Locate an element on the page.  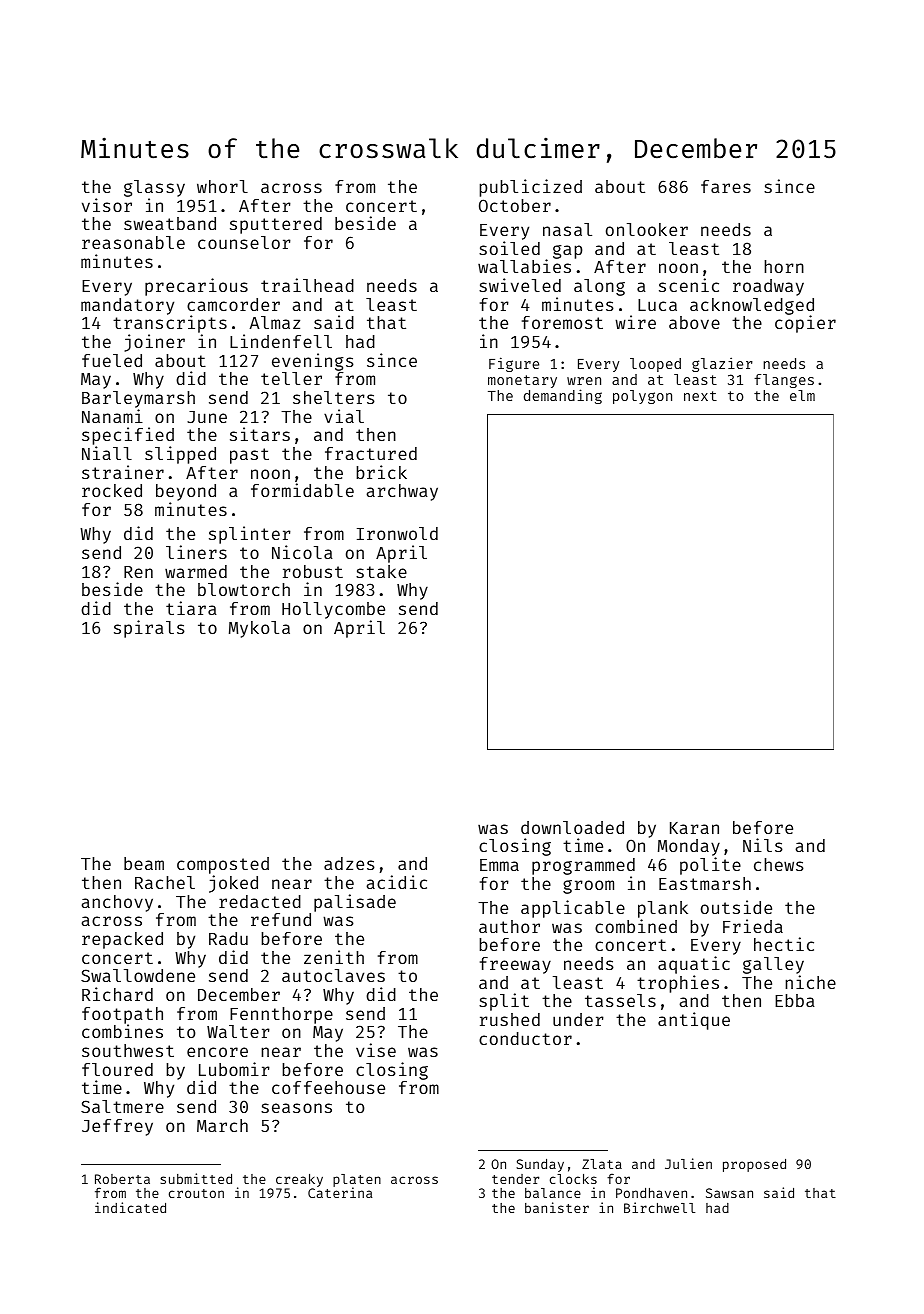
Emma is located at coordinates (499, 865).
